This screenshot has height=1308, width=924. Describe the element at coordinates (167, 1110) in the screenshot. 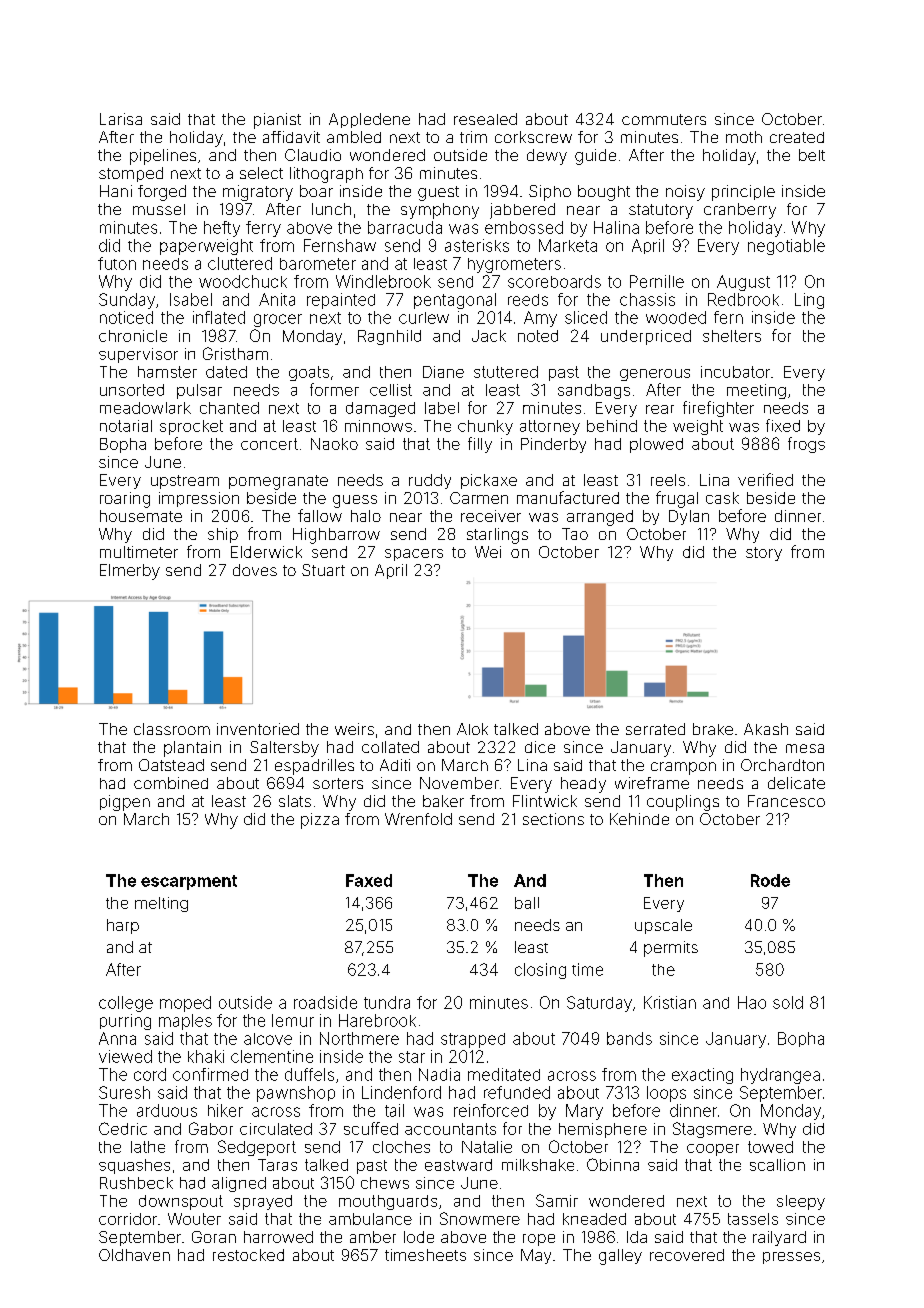

I see `arduous` at that location.
